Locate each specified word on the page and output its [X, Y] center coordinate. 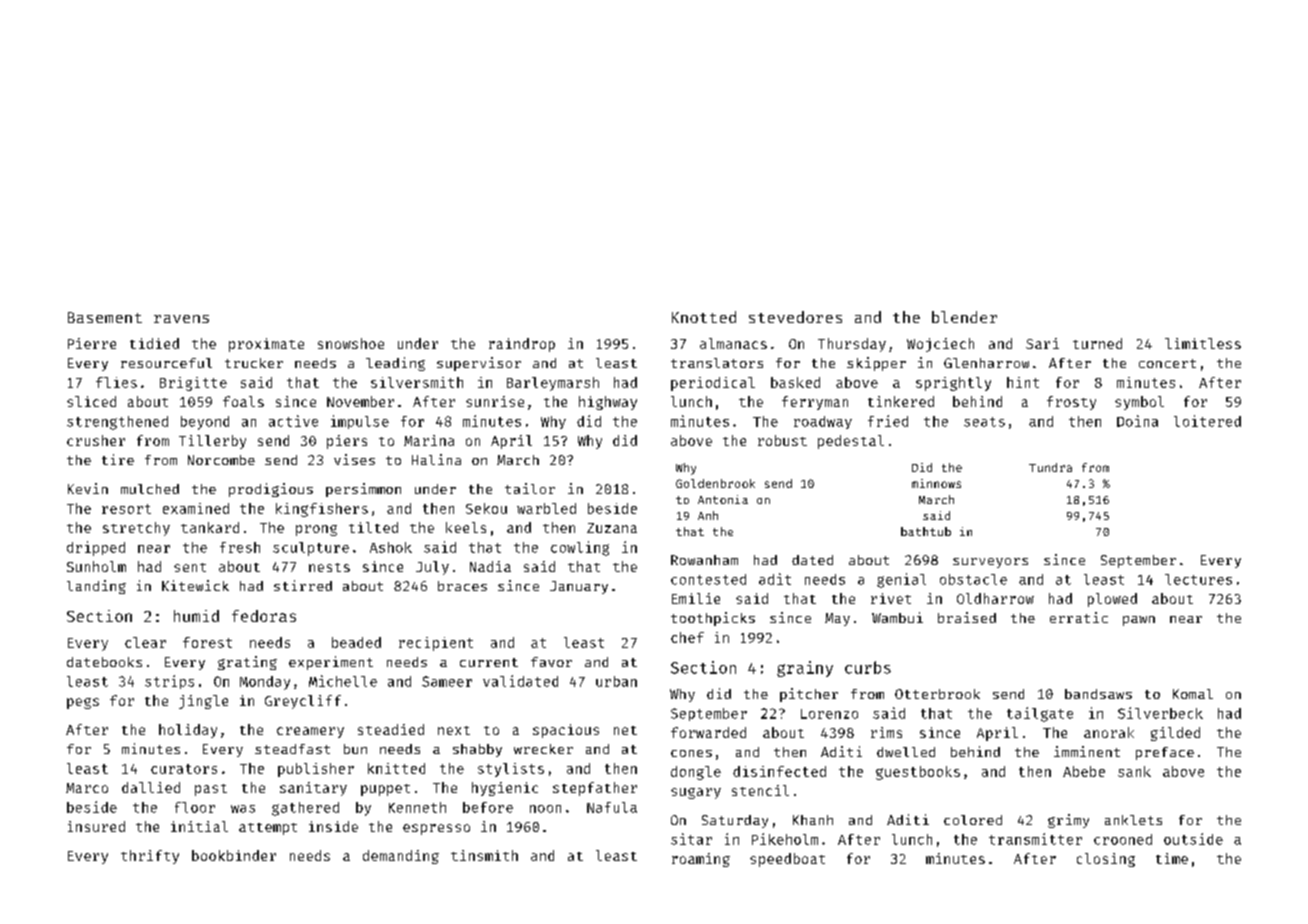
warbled [546, 508]
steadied [391, 729]
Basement [105, 317]
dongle [696, 773]
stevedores [795, 317]
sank [1134, 771]
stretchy [136, 529]
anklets [1133, 820]
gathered [305, 809]
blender [964, 317]
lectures [1198, 579]
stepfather [595, 789]
